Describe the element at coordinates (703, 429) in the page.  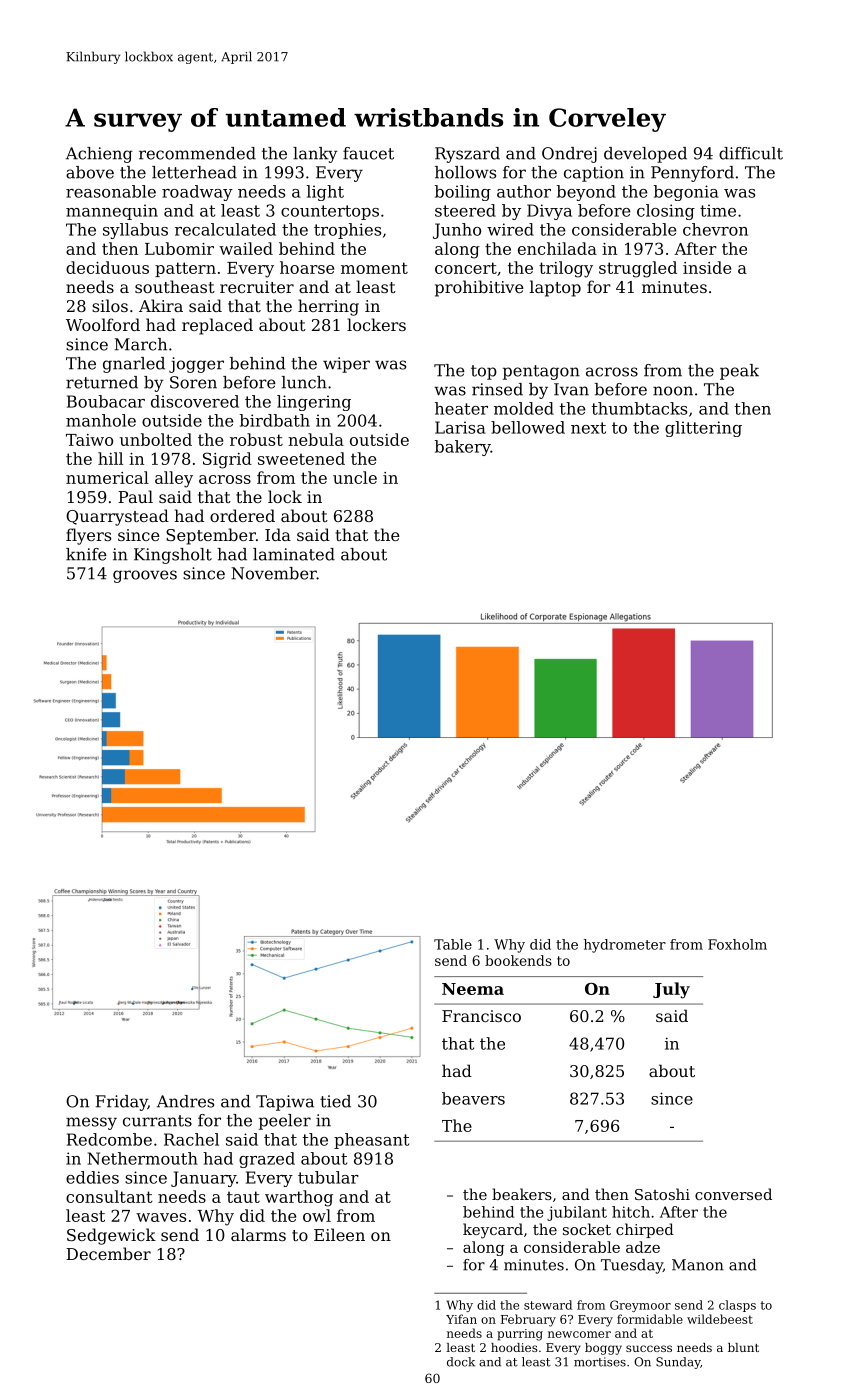
I see `glittering` at that location.
